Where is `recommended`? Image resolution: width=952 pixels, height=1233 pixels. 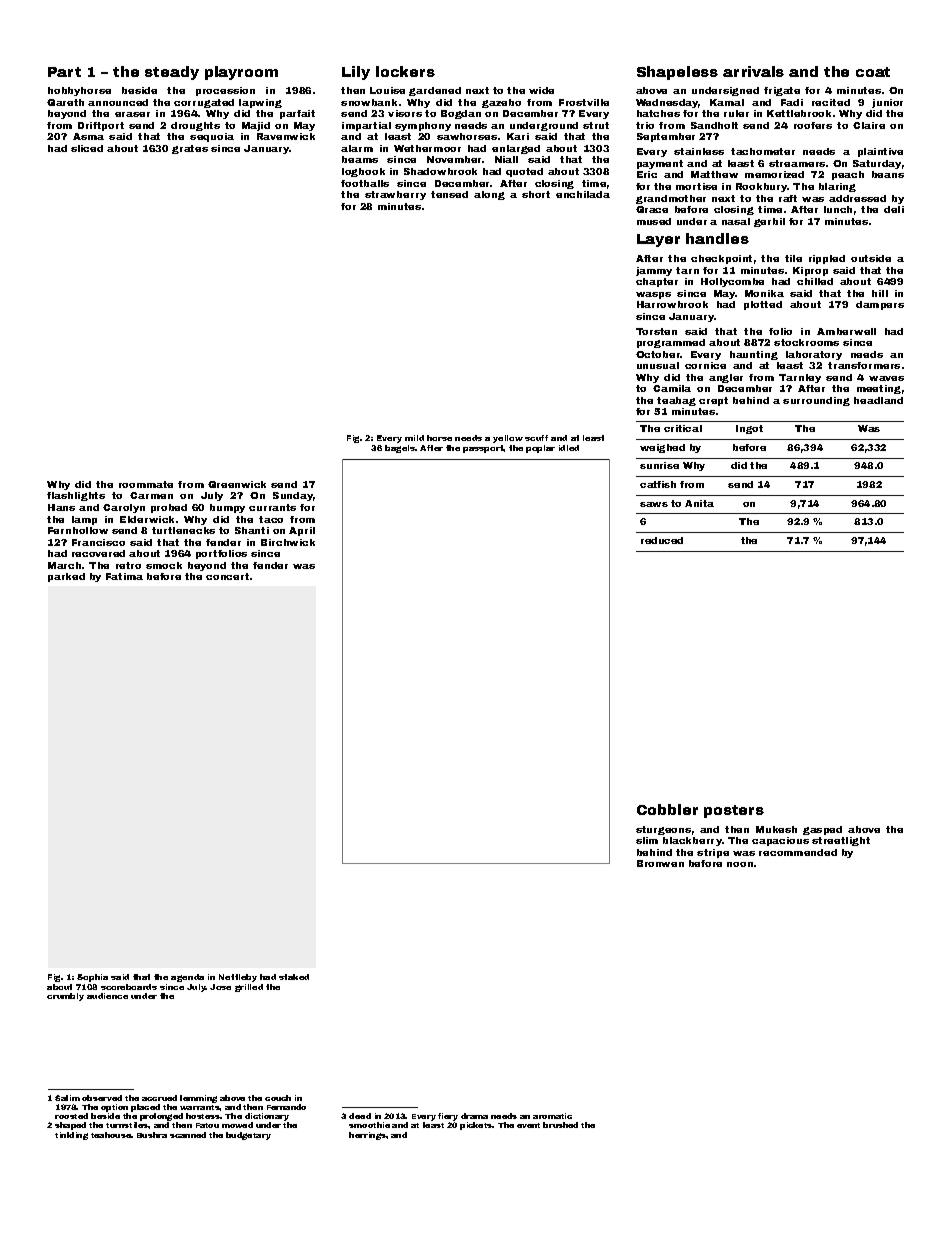
recommended is located at coordinates (798, 852).
